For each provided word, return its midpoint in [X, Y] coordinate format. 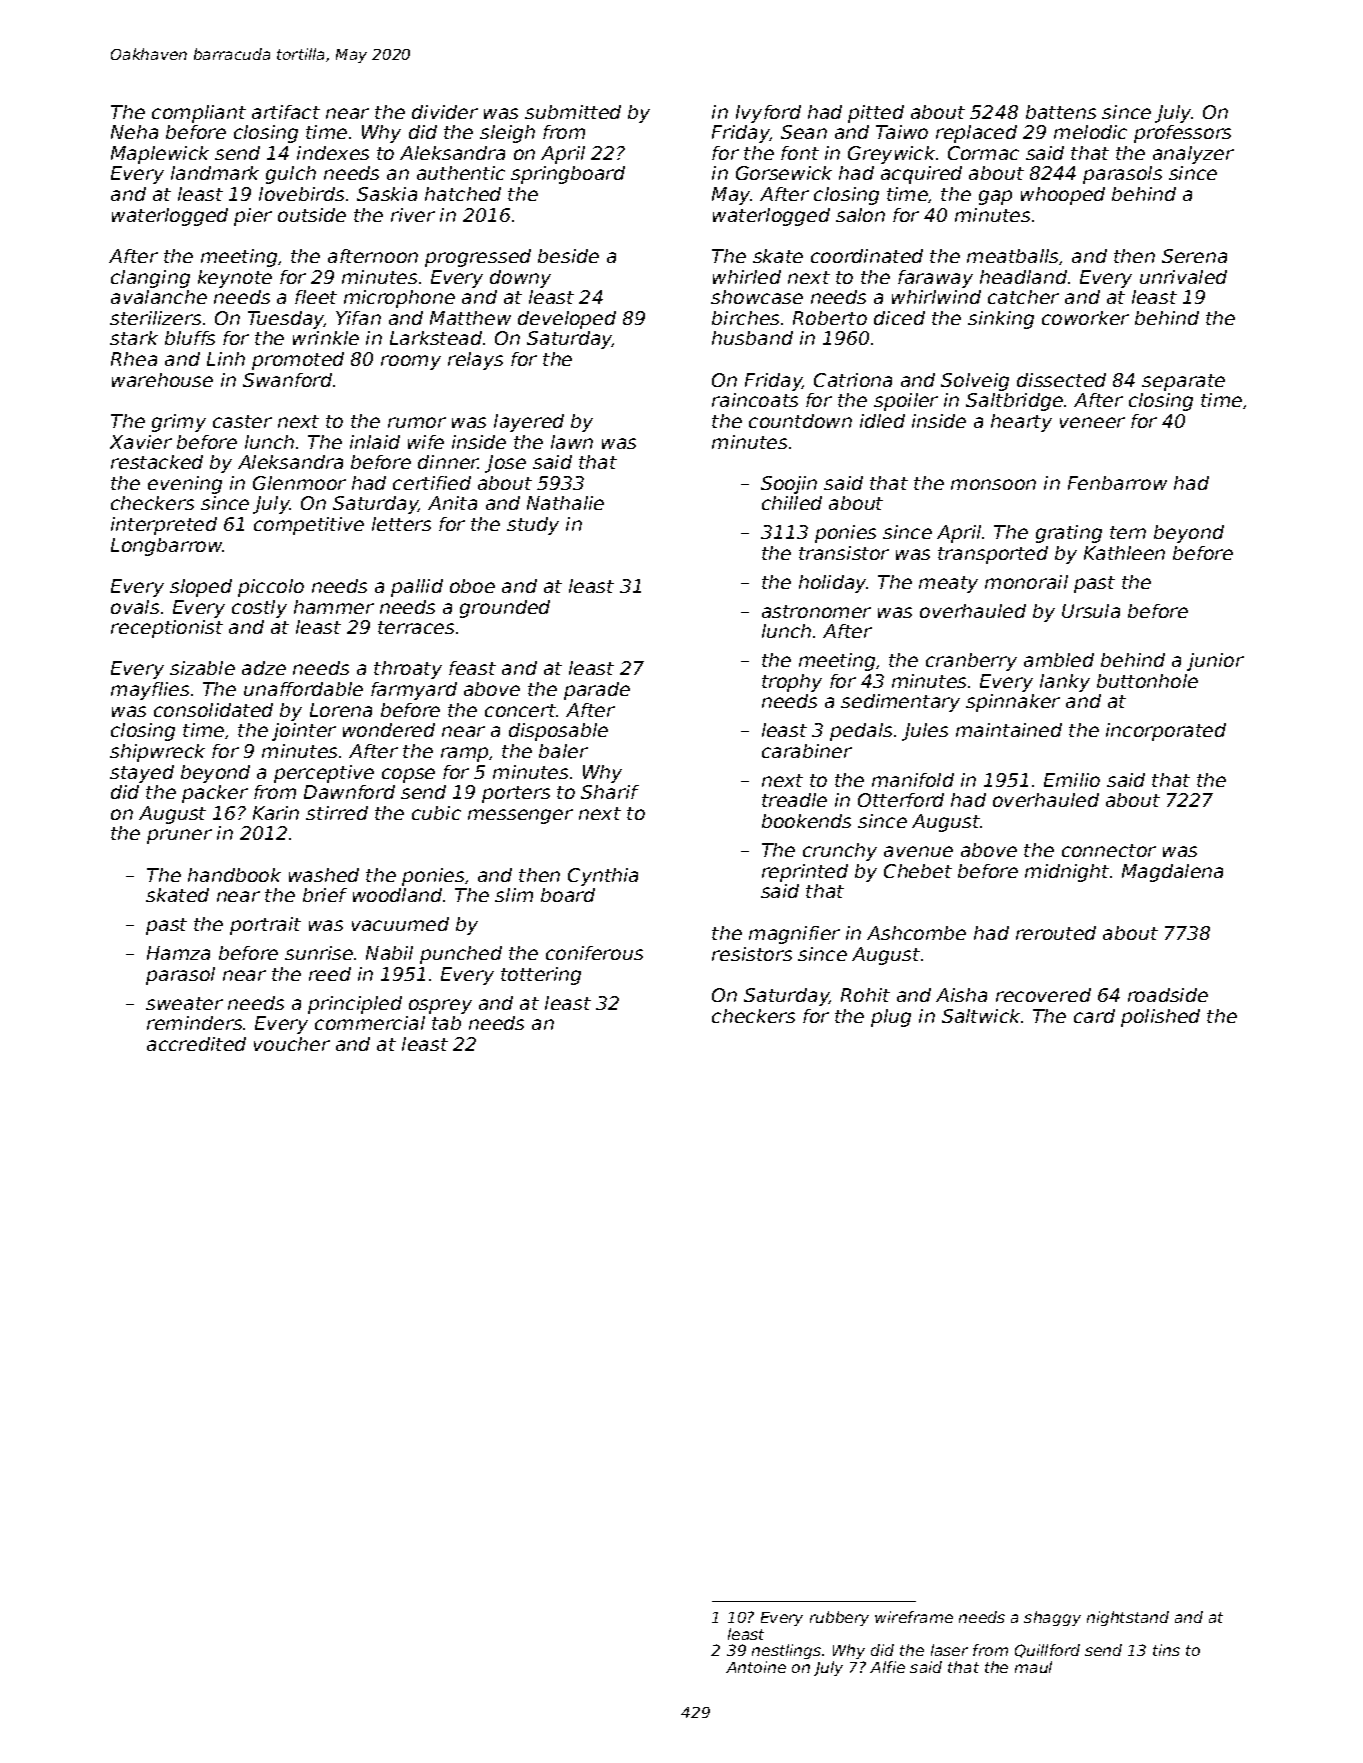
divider [445, 112]
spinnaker [1013, 703]
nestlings [786, 1651]
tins [1166, 1650]
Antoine [756, 1667]
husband [752, 338]
